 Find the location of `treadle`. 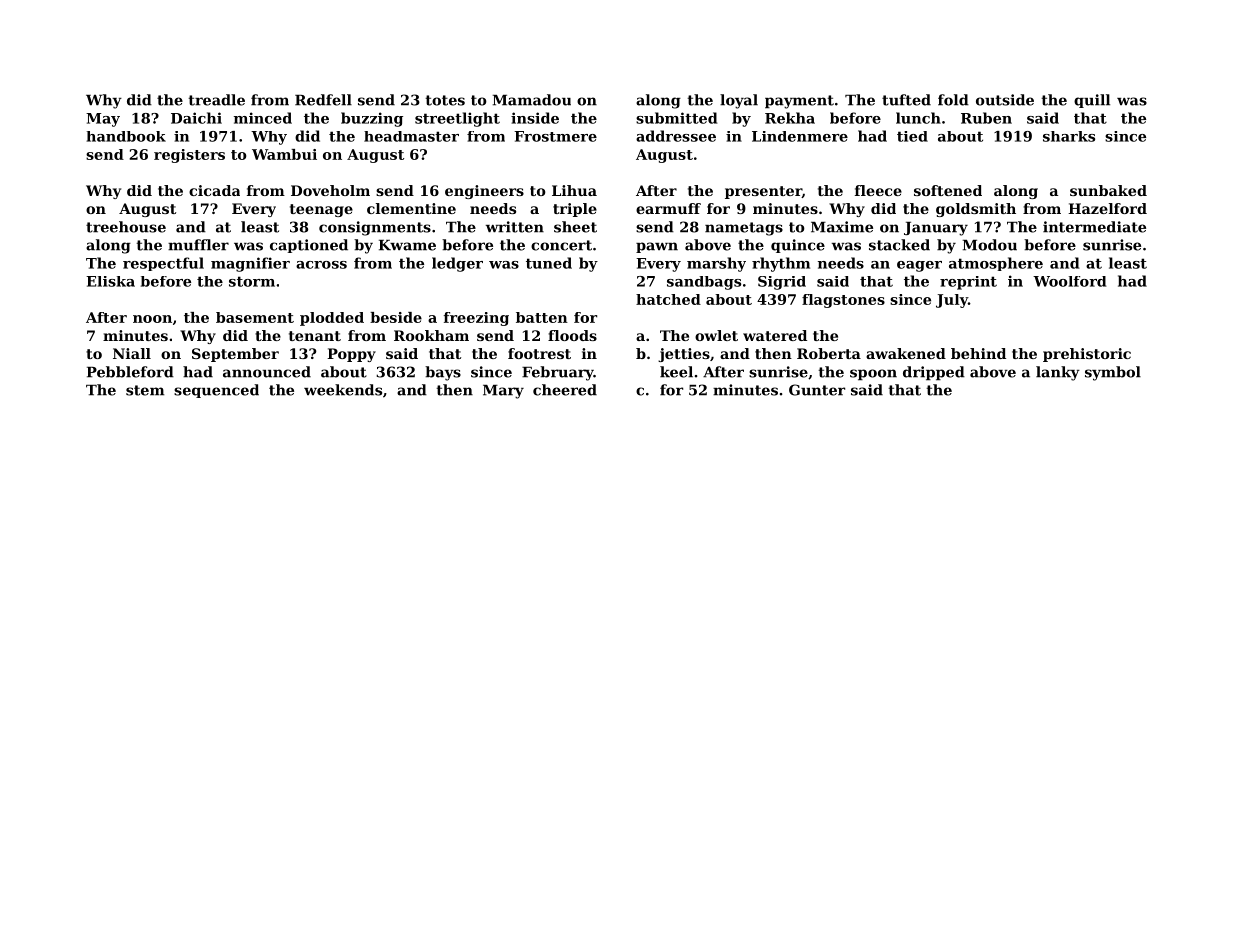

treadle is located at coordinates (216, 100).
